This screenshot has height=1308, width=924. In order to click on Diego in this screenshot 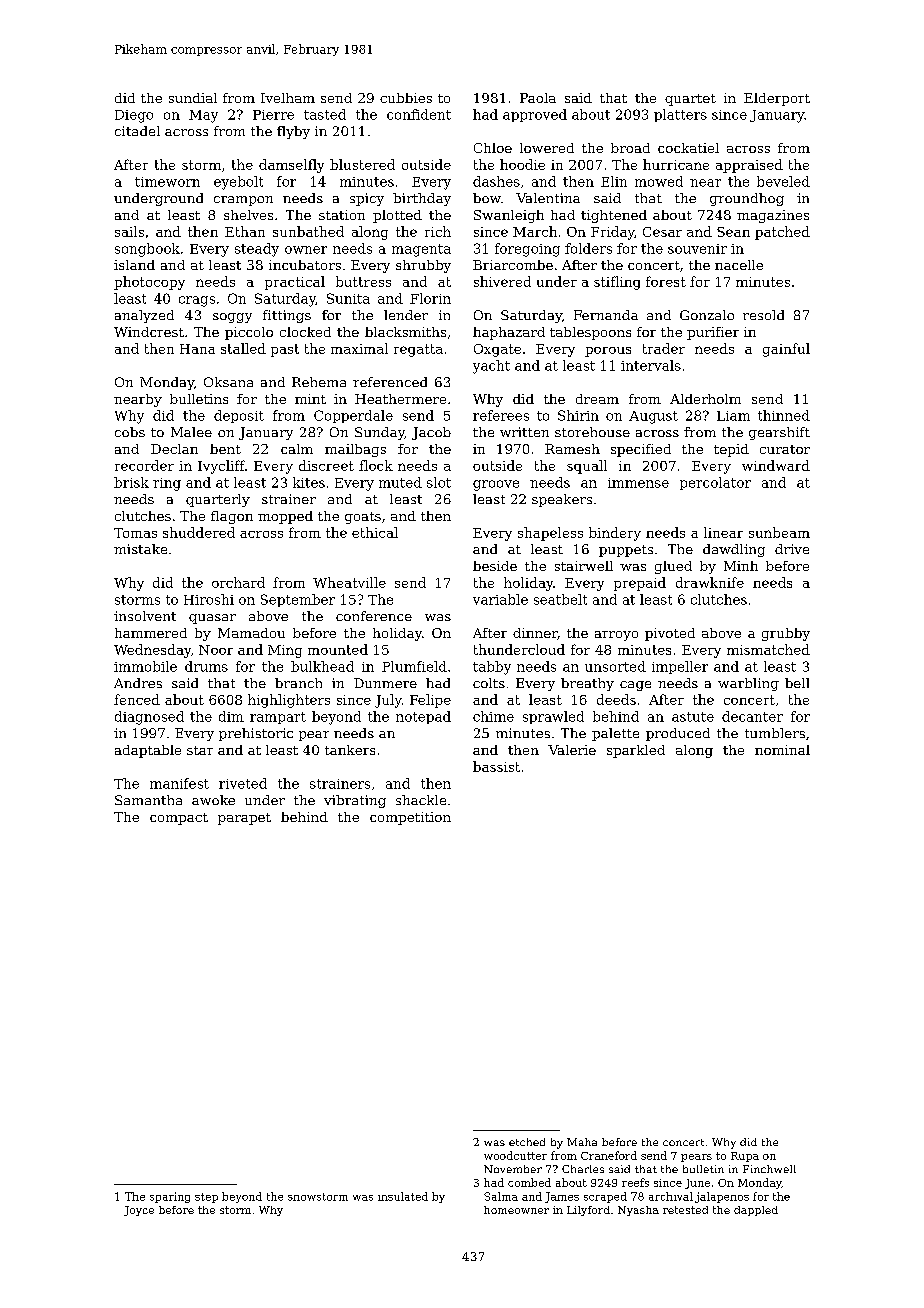, I will do `click(134, 116)`.
